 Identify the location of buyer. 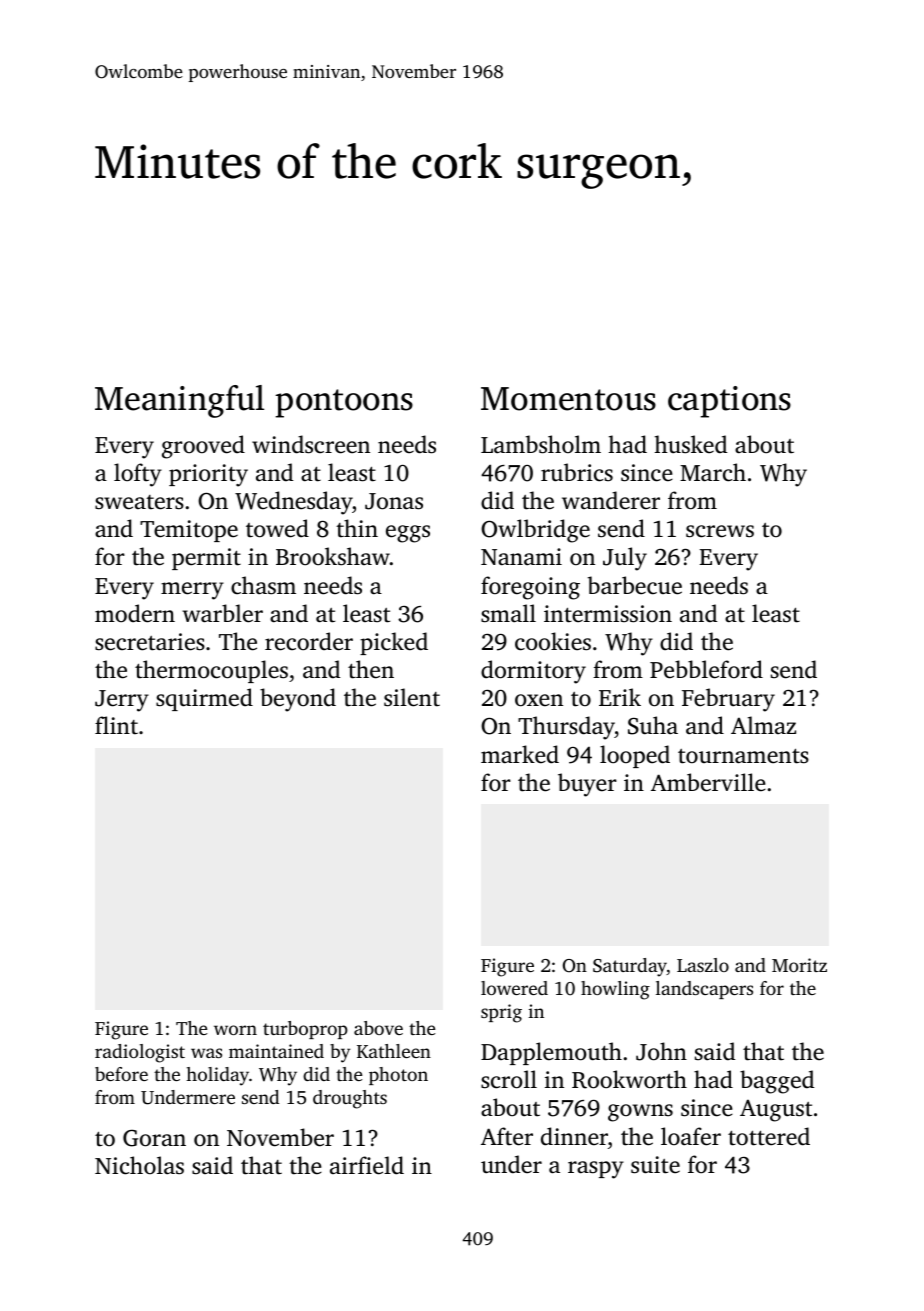
(587, 785).
